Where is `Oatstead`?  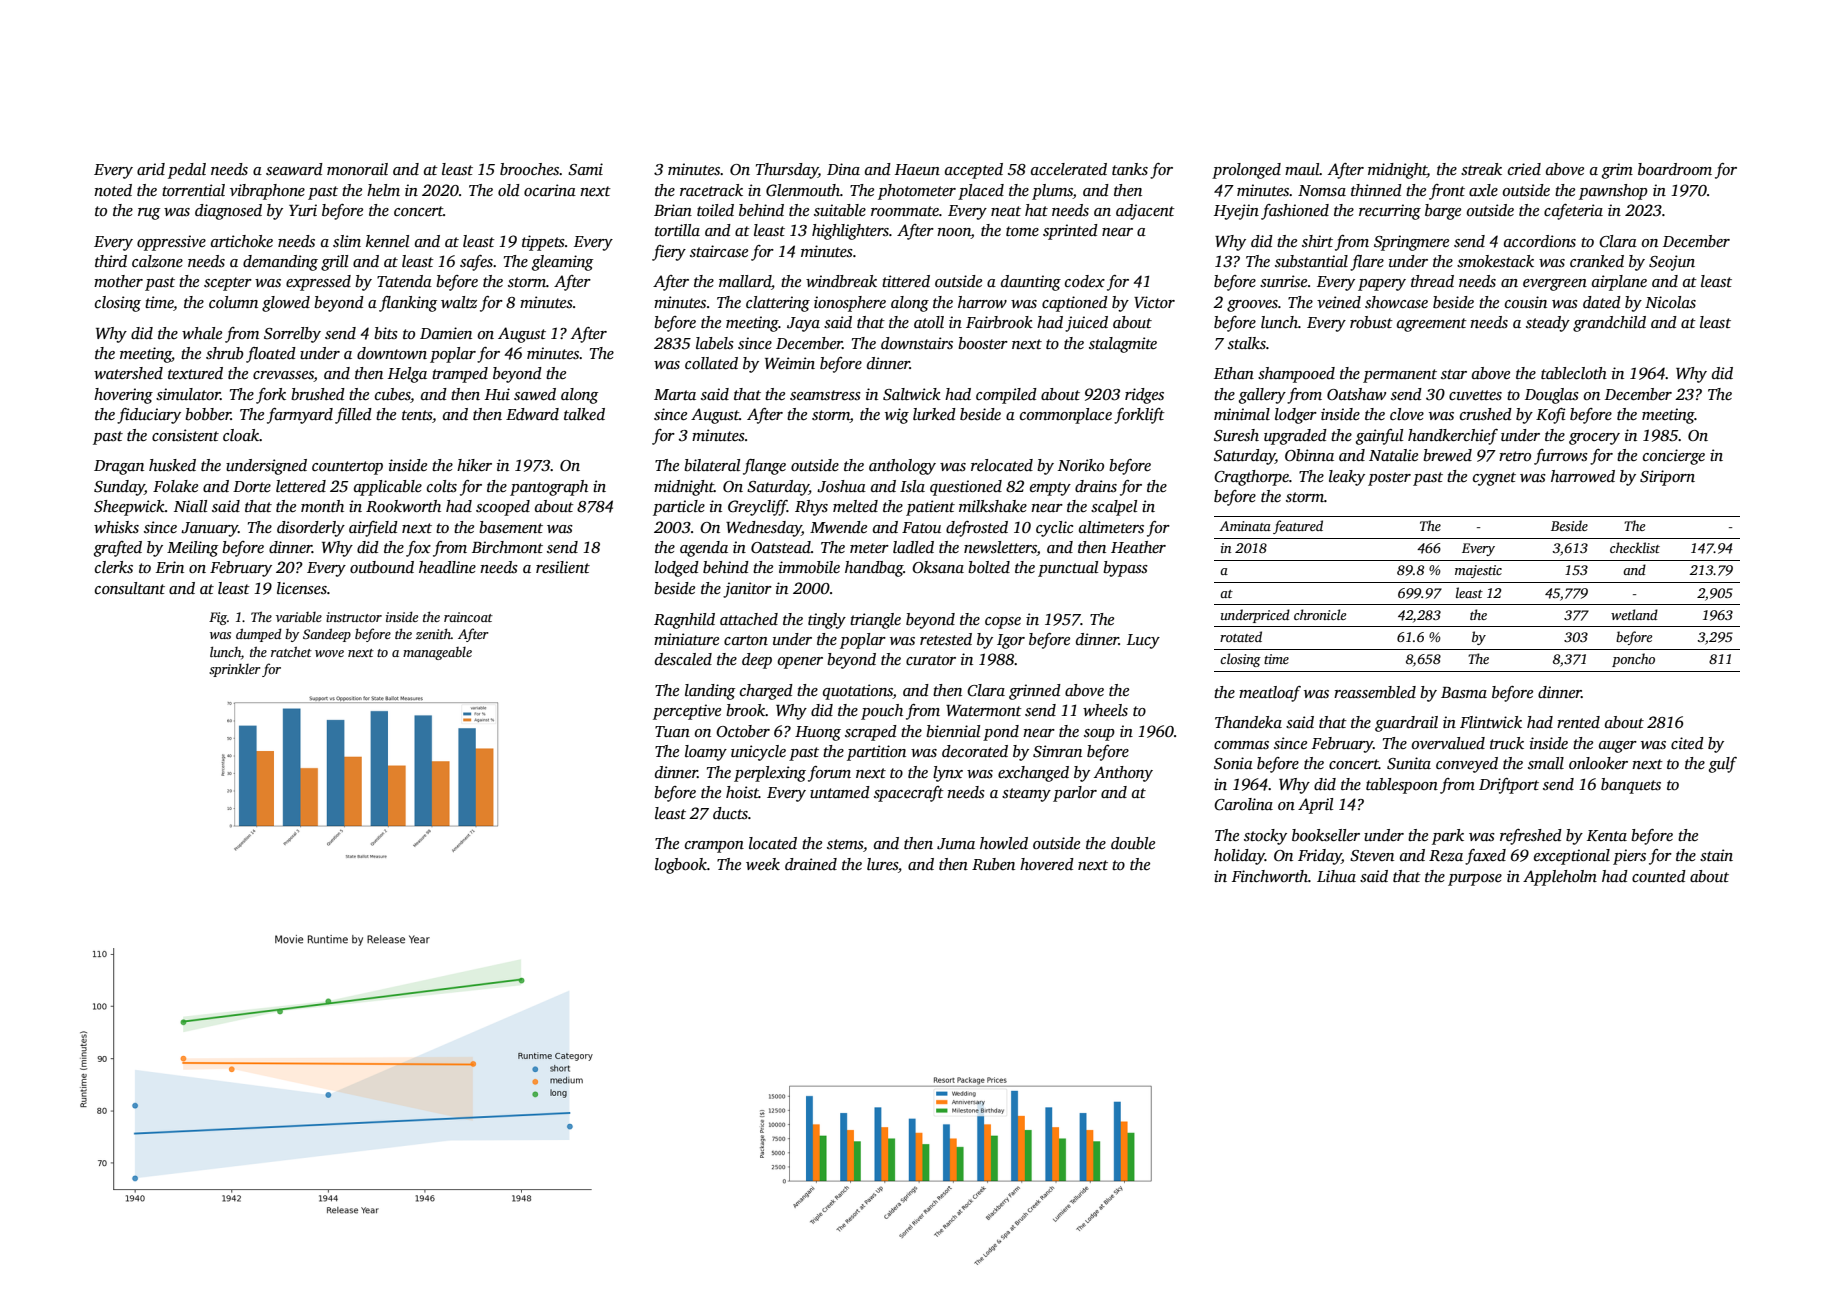
Oatstead is located at coordinates (781, 547).
